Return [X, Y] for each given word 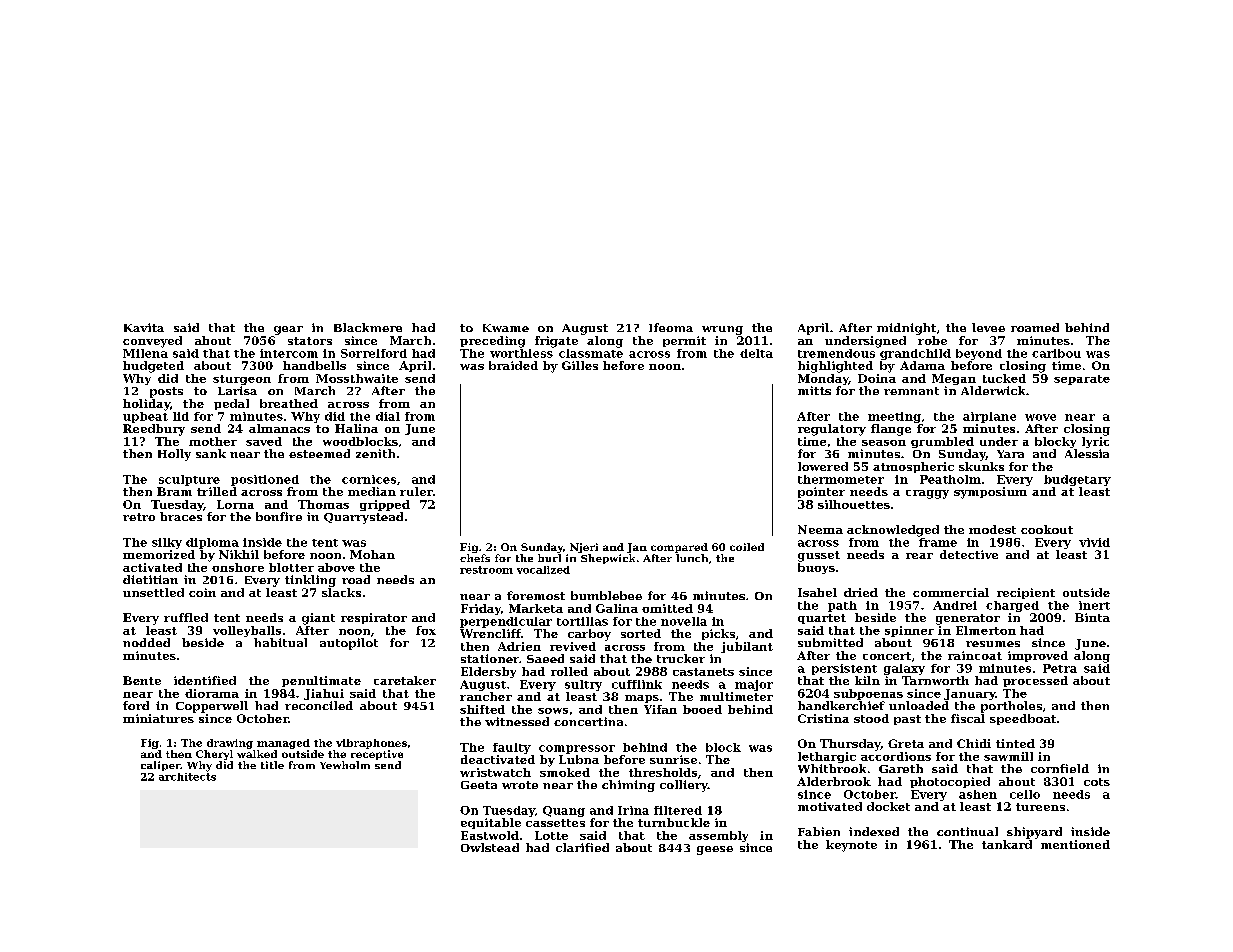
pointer [821, 492]
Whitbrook [832, 768]
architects [187, 777]
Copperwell [212, 707]
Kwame [506, 328]
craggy [927, 494]
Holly [174, 455]
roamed [1035, 327]
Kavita [144, 327]
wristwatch [495, 772]
